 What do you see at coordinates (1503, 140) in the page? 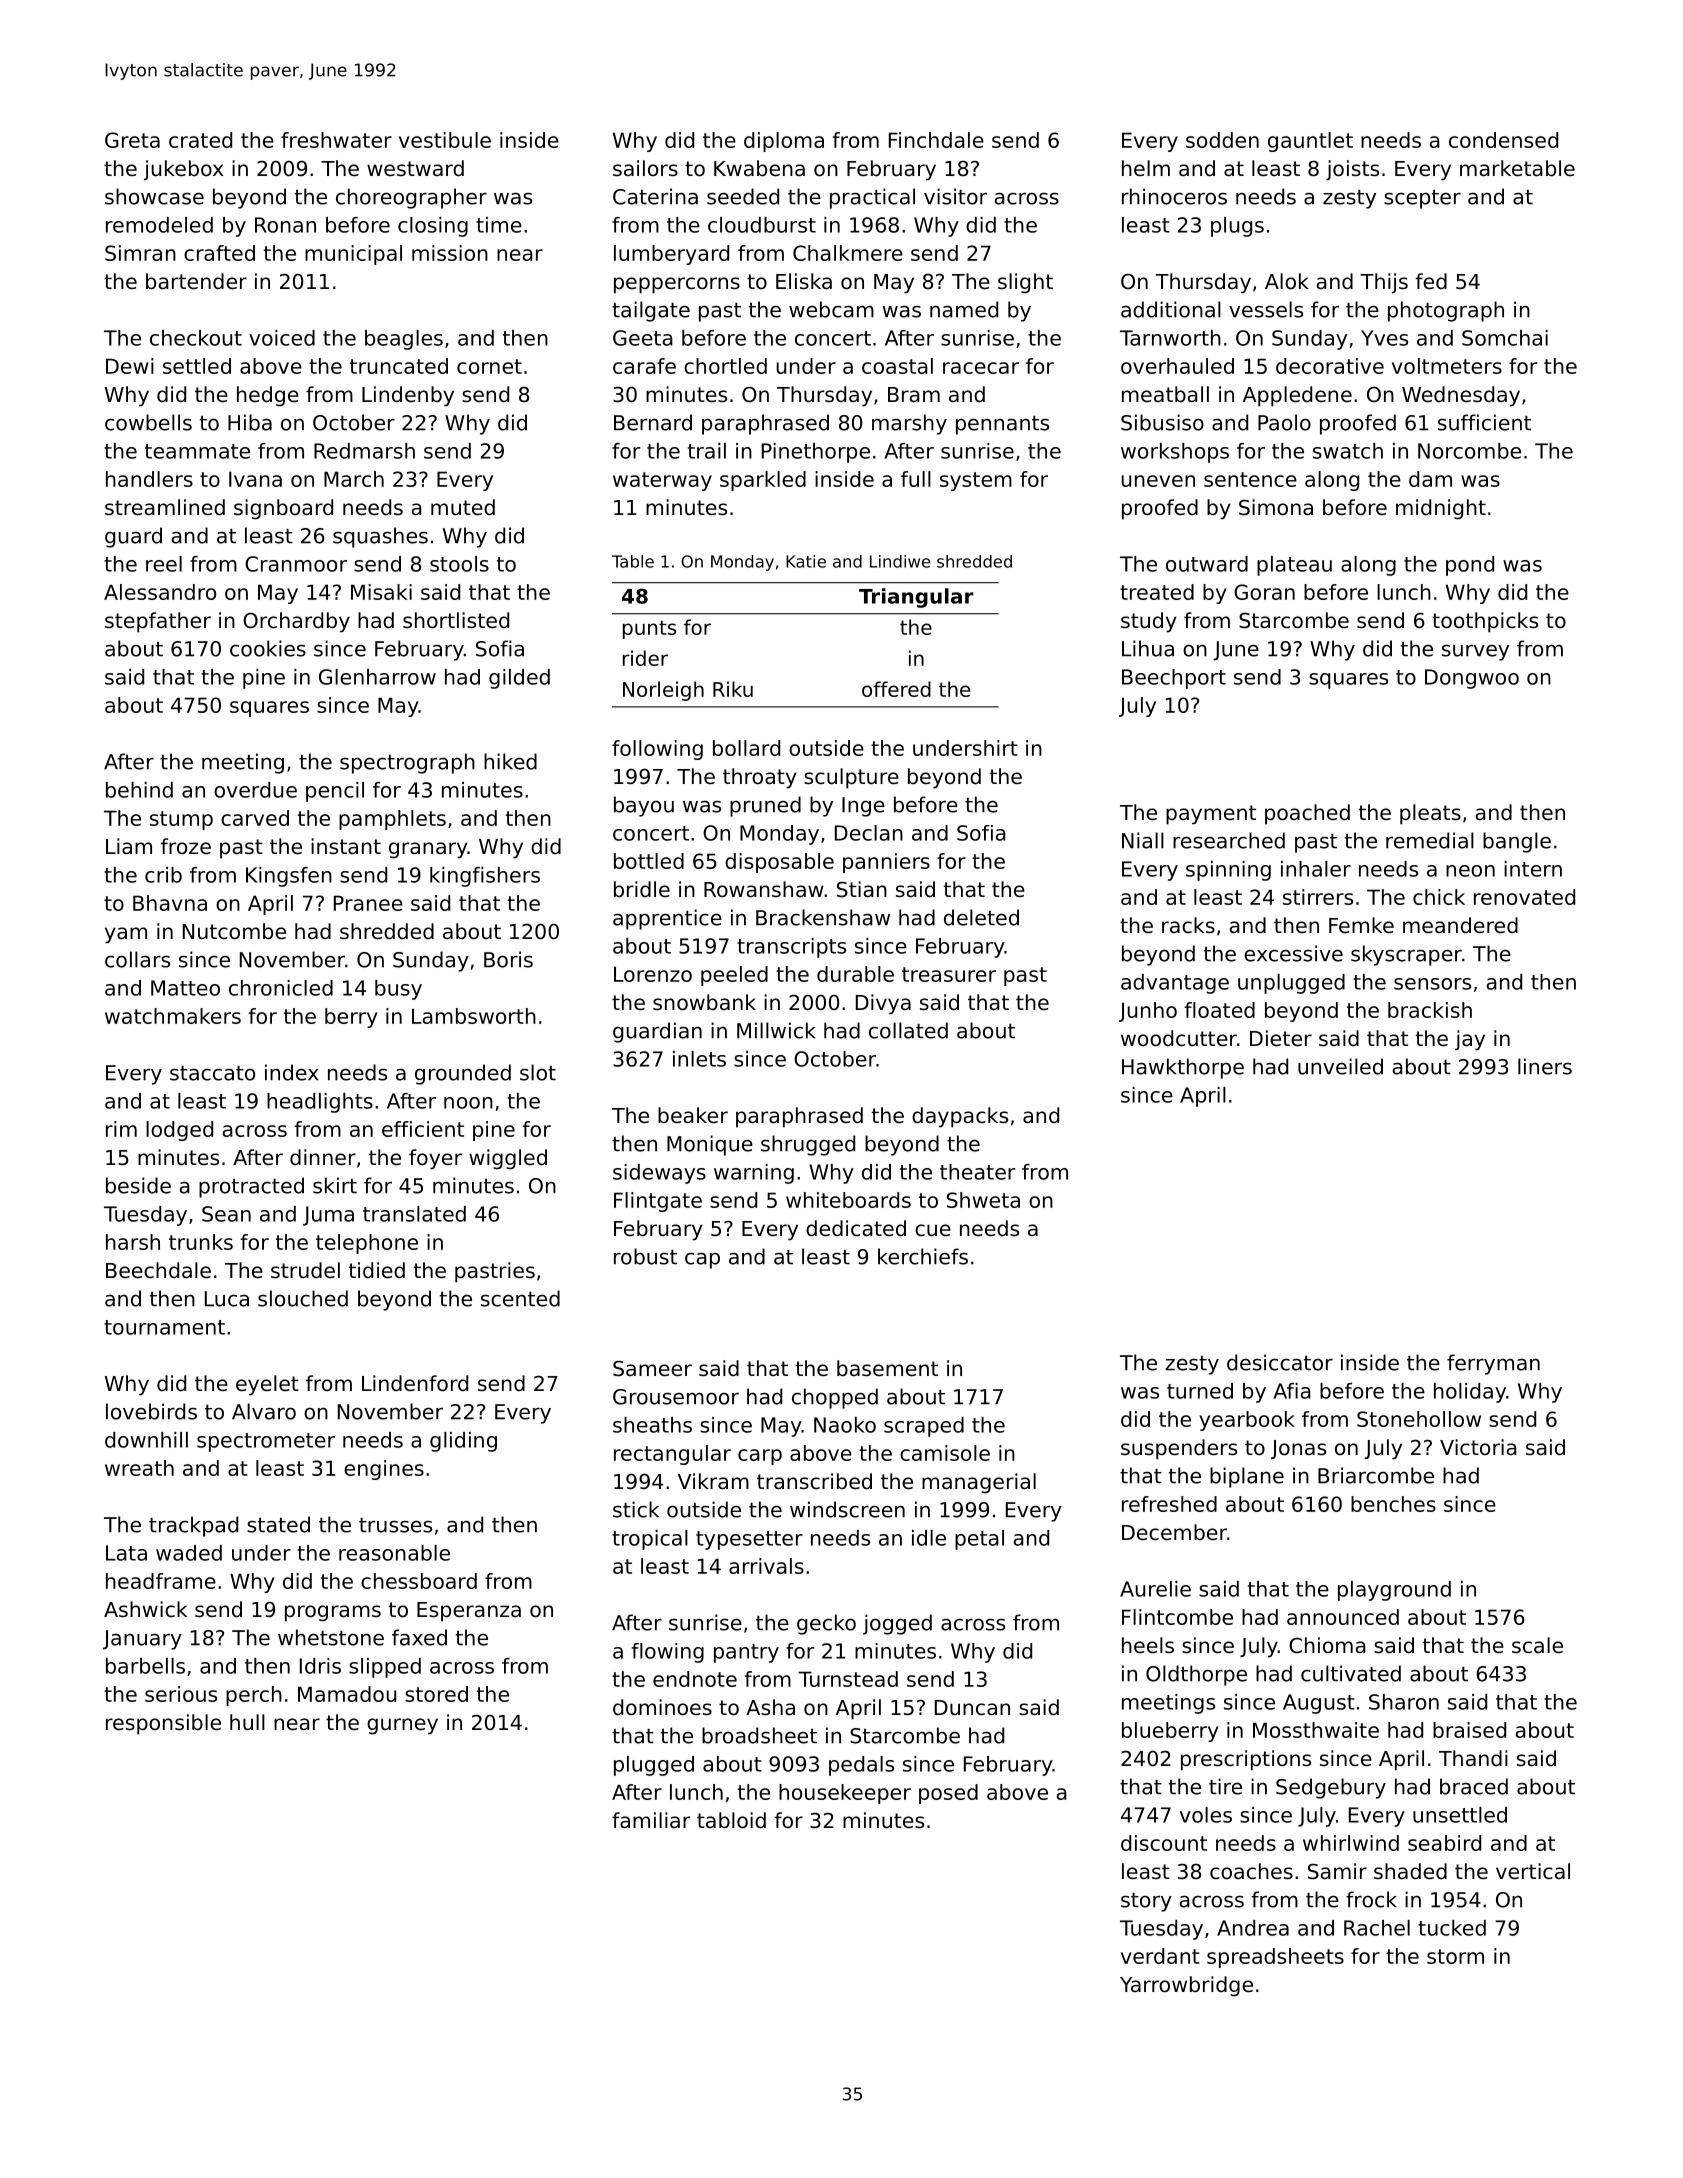
I see `condensed` at bounding box center [1503, 140].
